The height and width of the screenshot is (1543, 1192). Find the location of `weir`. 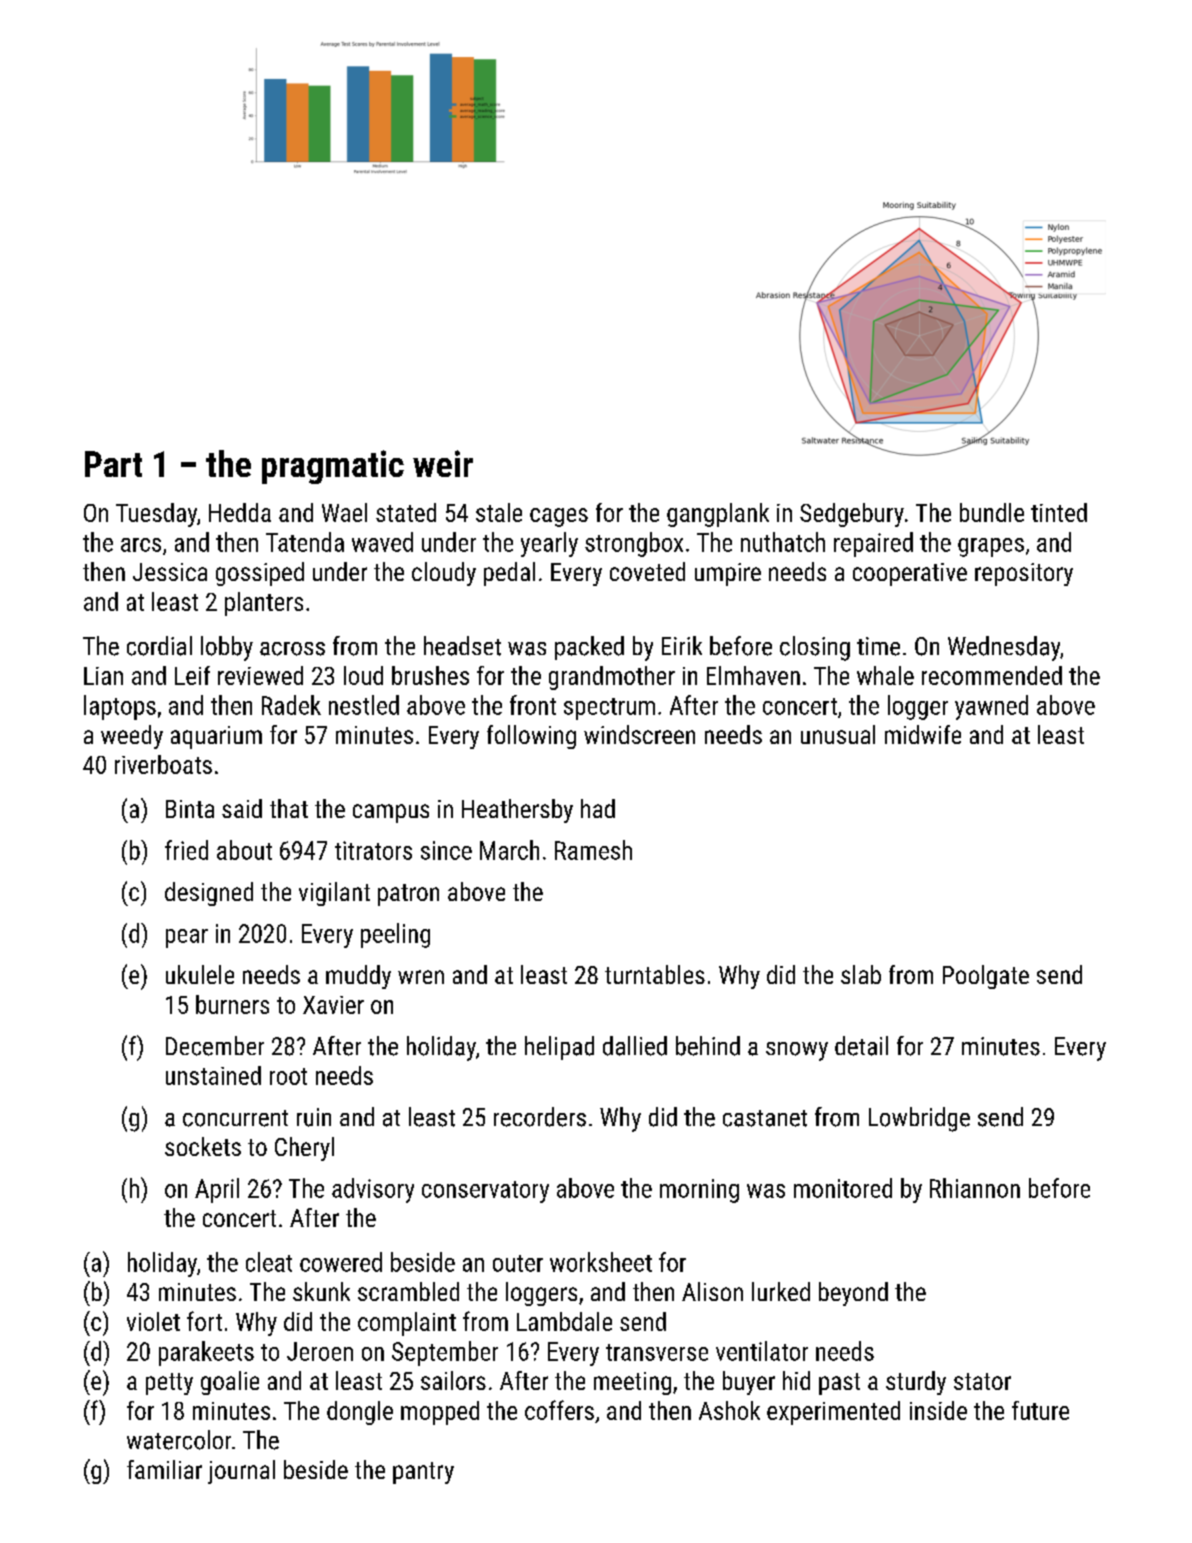

weir is located at coordinates (443, 463).
